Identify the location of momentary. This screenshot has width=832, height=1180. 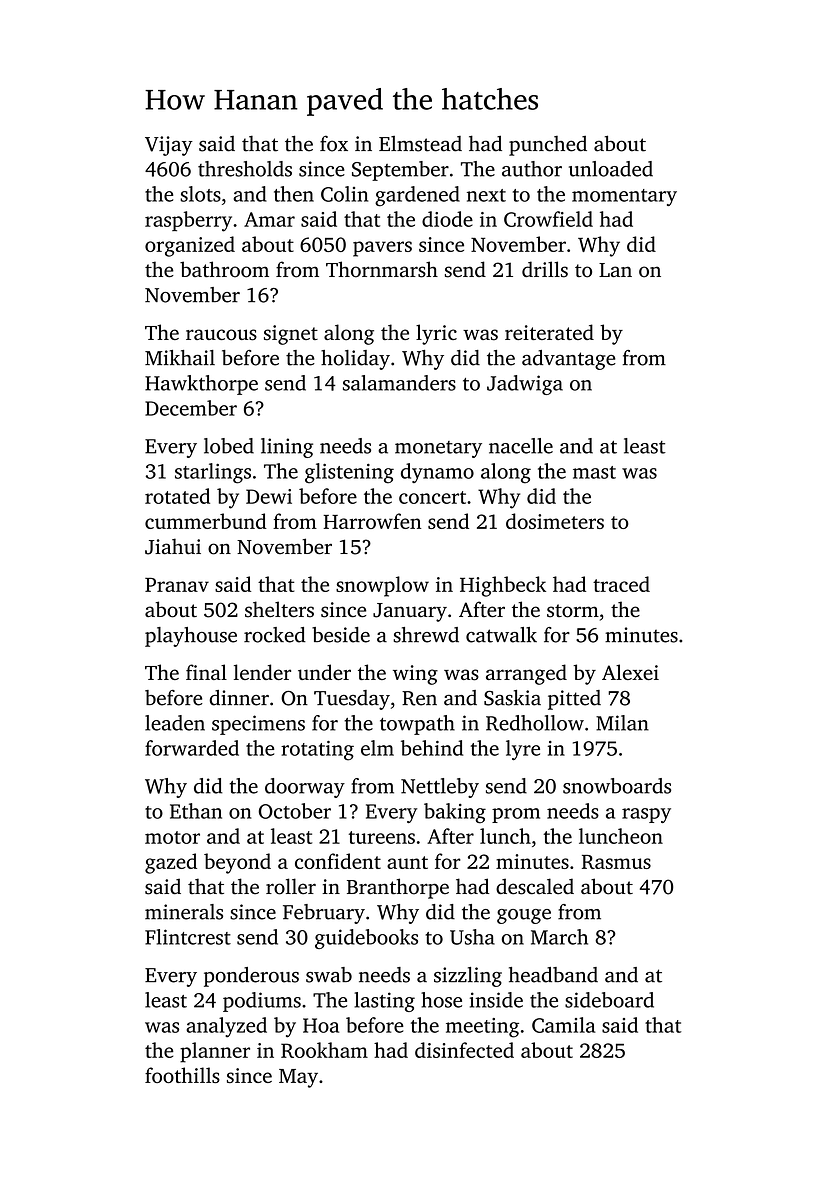
(624, 197).
